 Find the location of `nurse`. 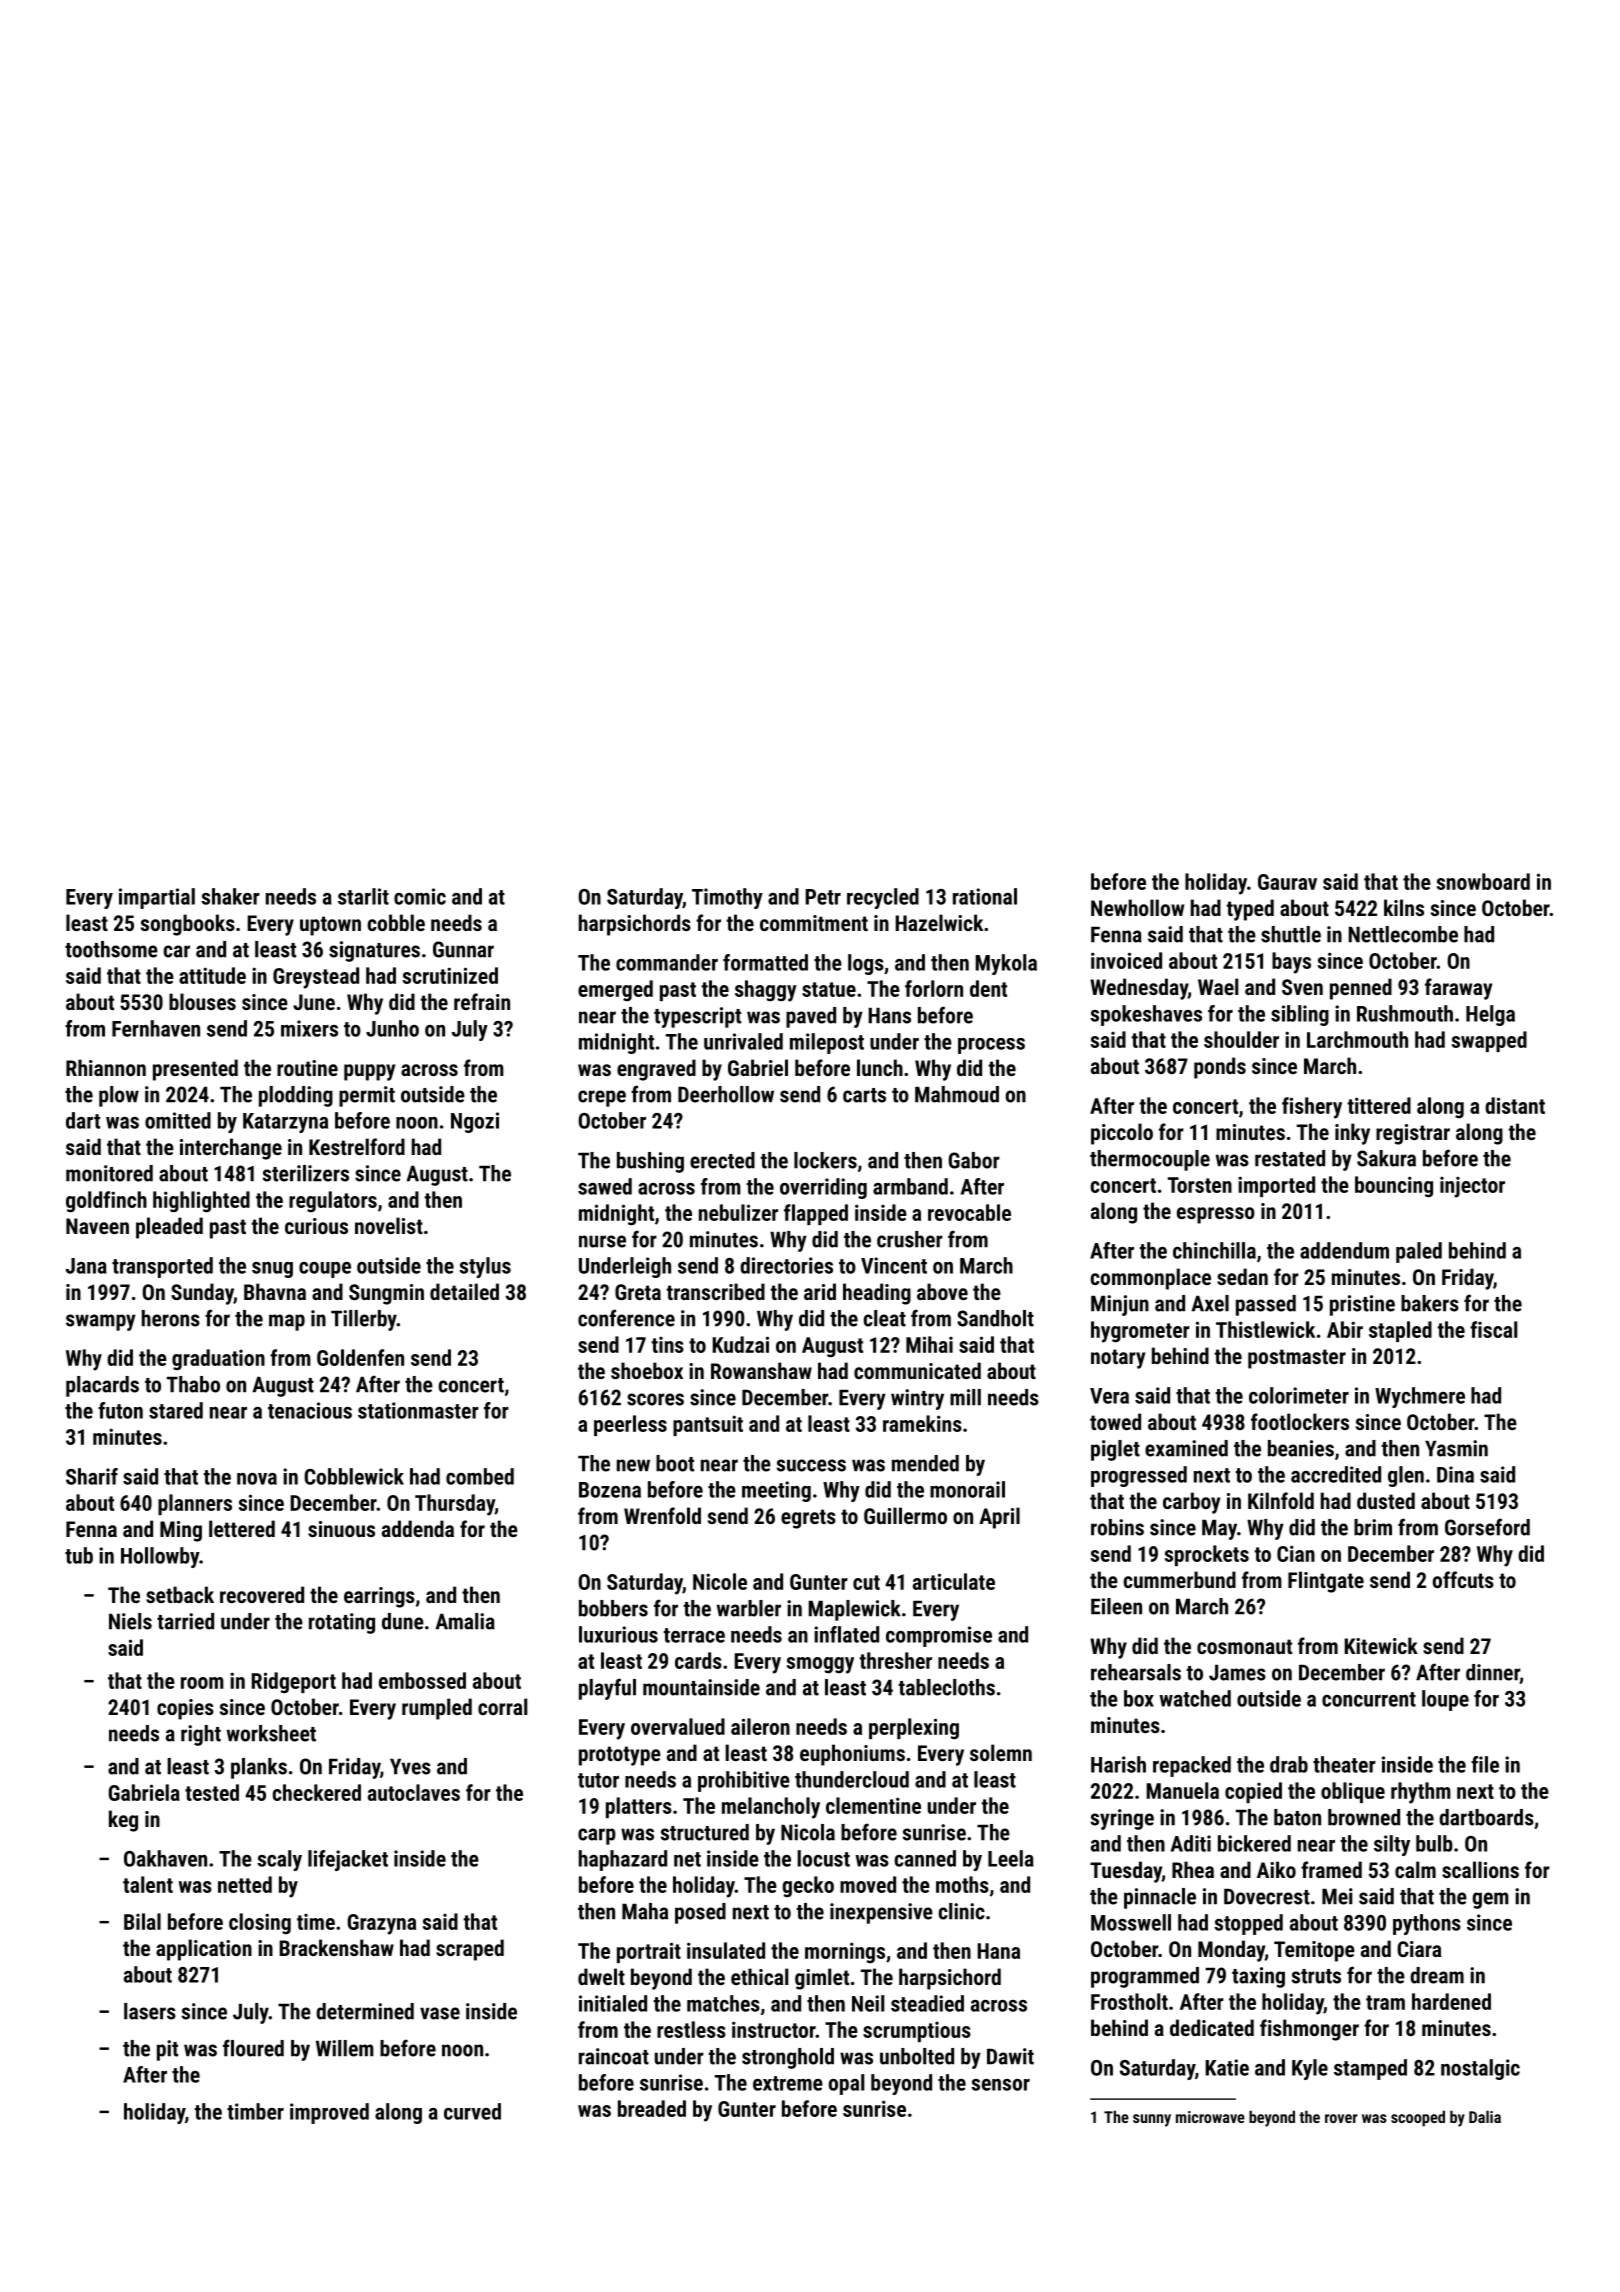

nurse is located at coordinates (602, 1241).
